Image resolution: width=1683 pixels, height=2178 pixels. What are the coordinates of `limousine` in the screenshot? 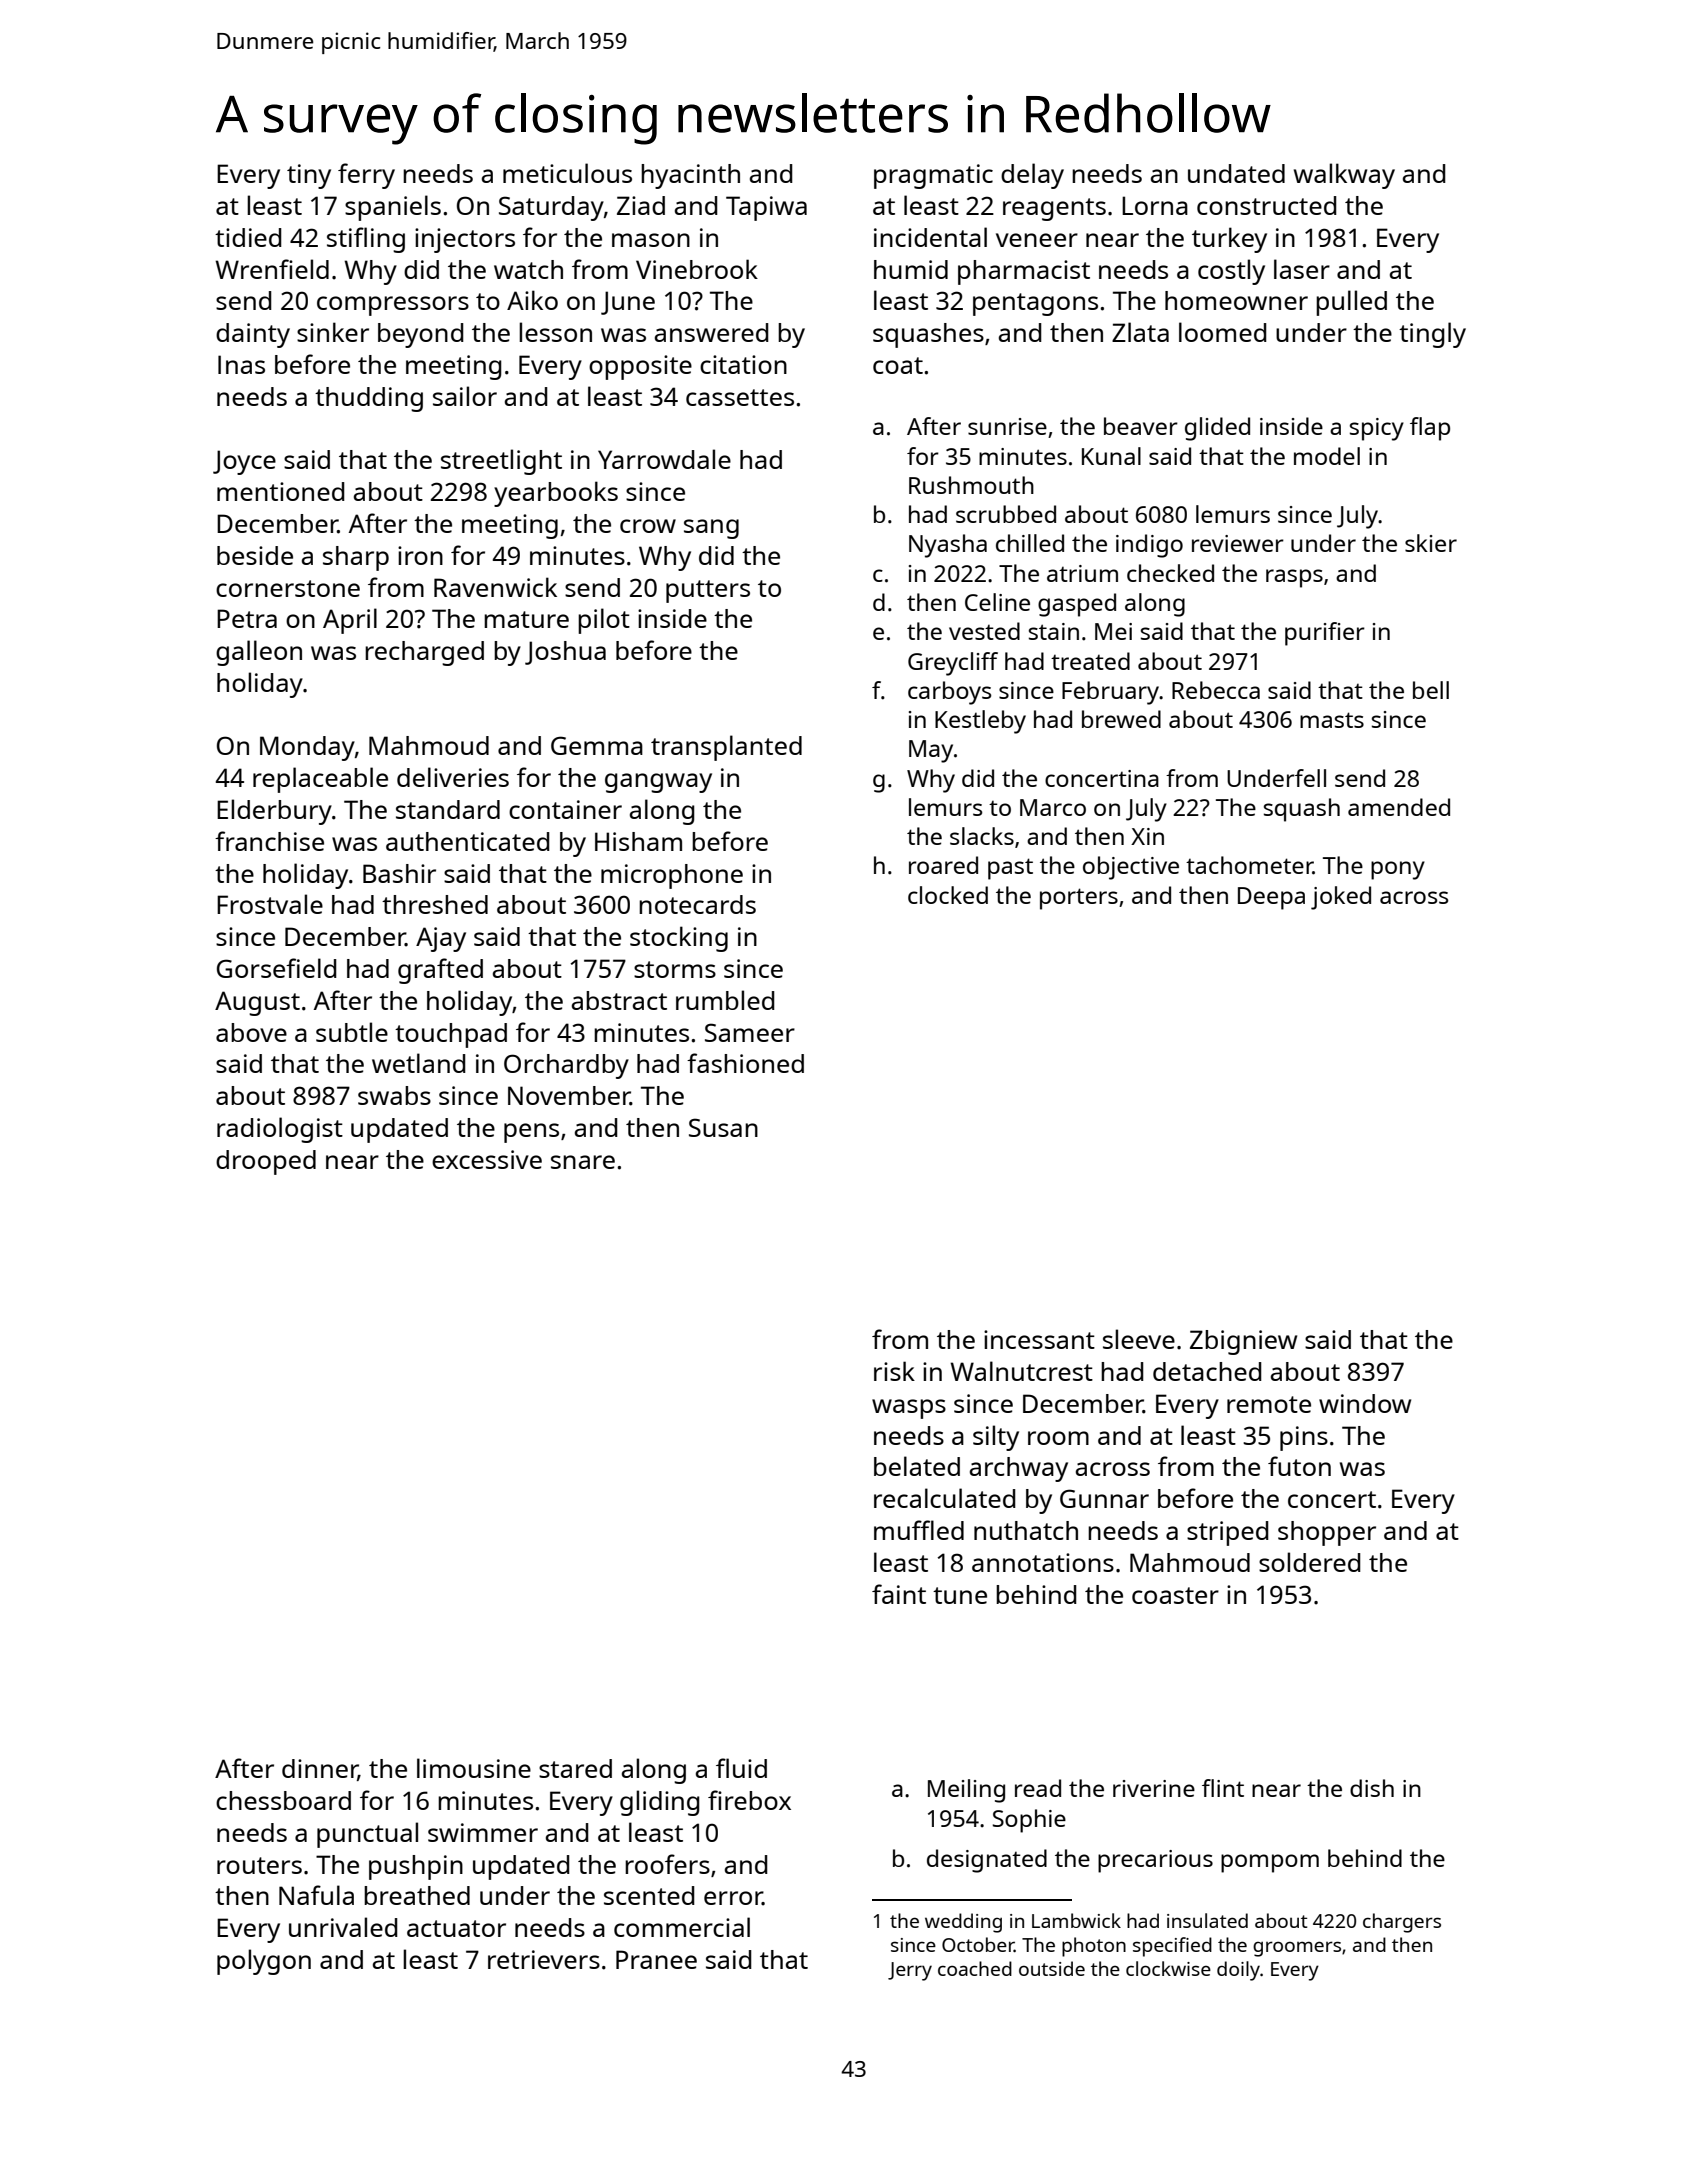 It's located at (474, 1768).
